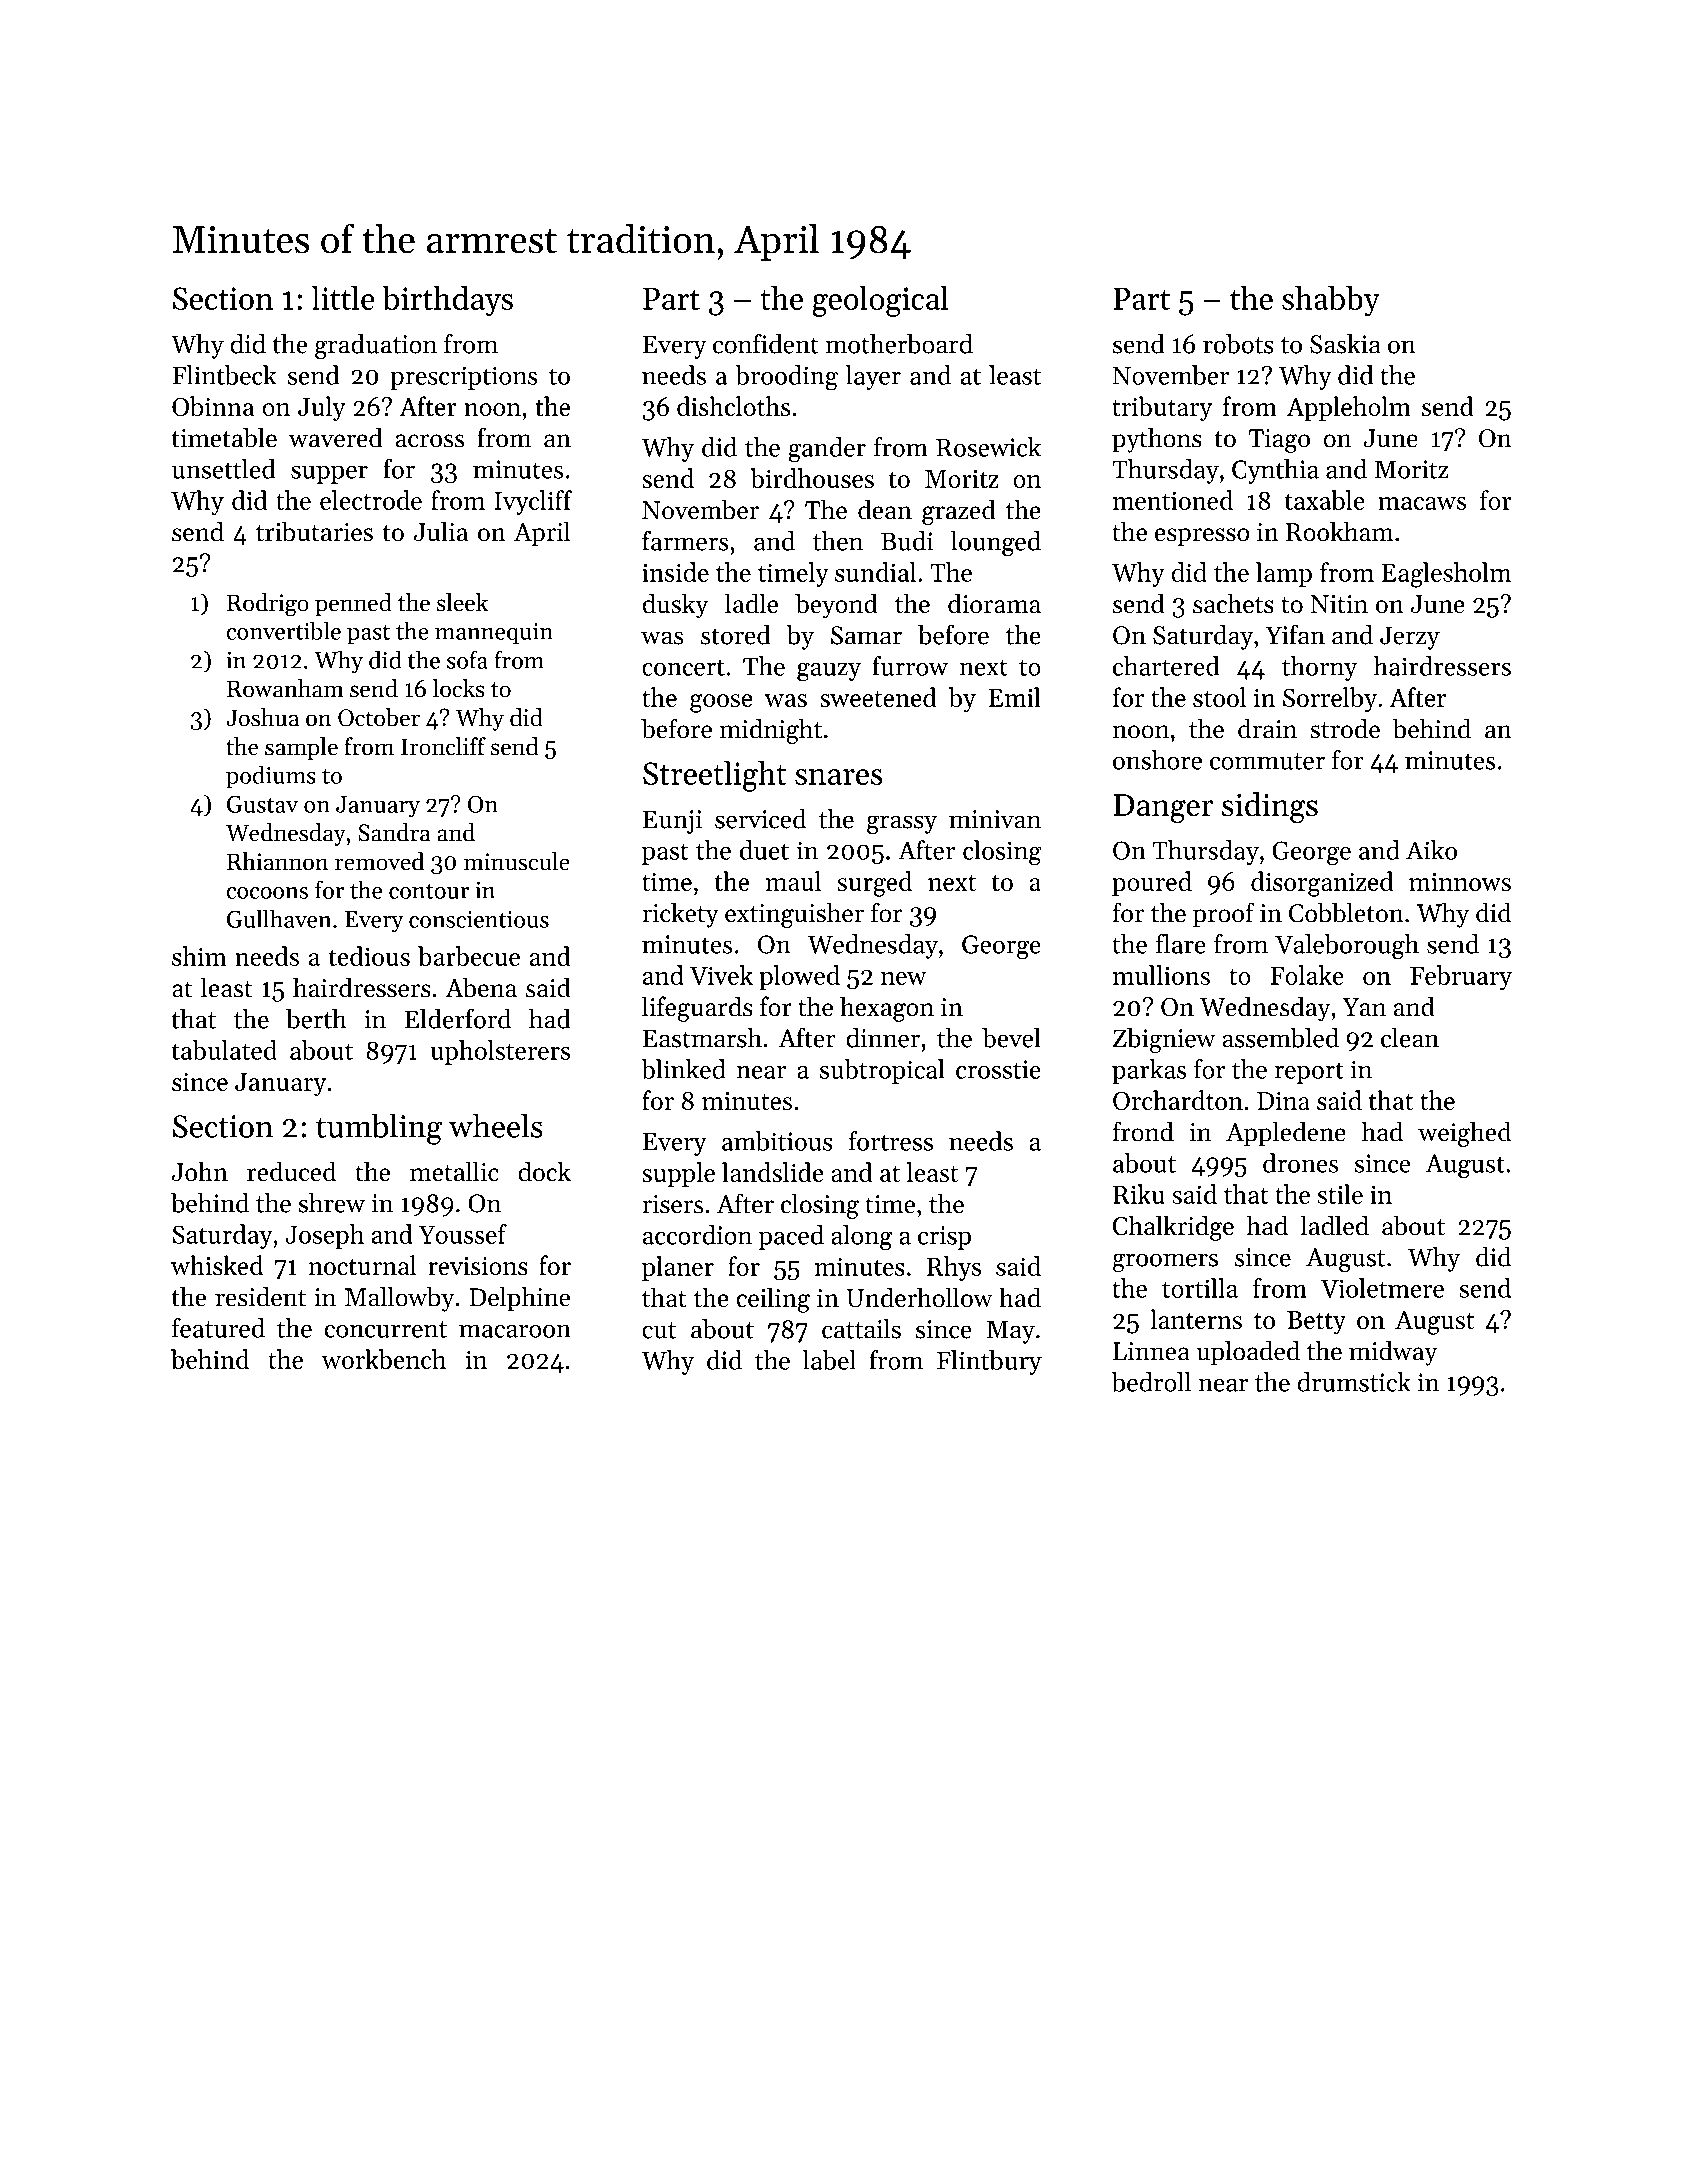 This document has height=2178, width=1683. What do you see at coordinates (1331, 301) in the document?
I see `shabby` at bounding box center [1331, 301].
